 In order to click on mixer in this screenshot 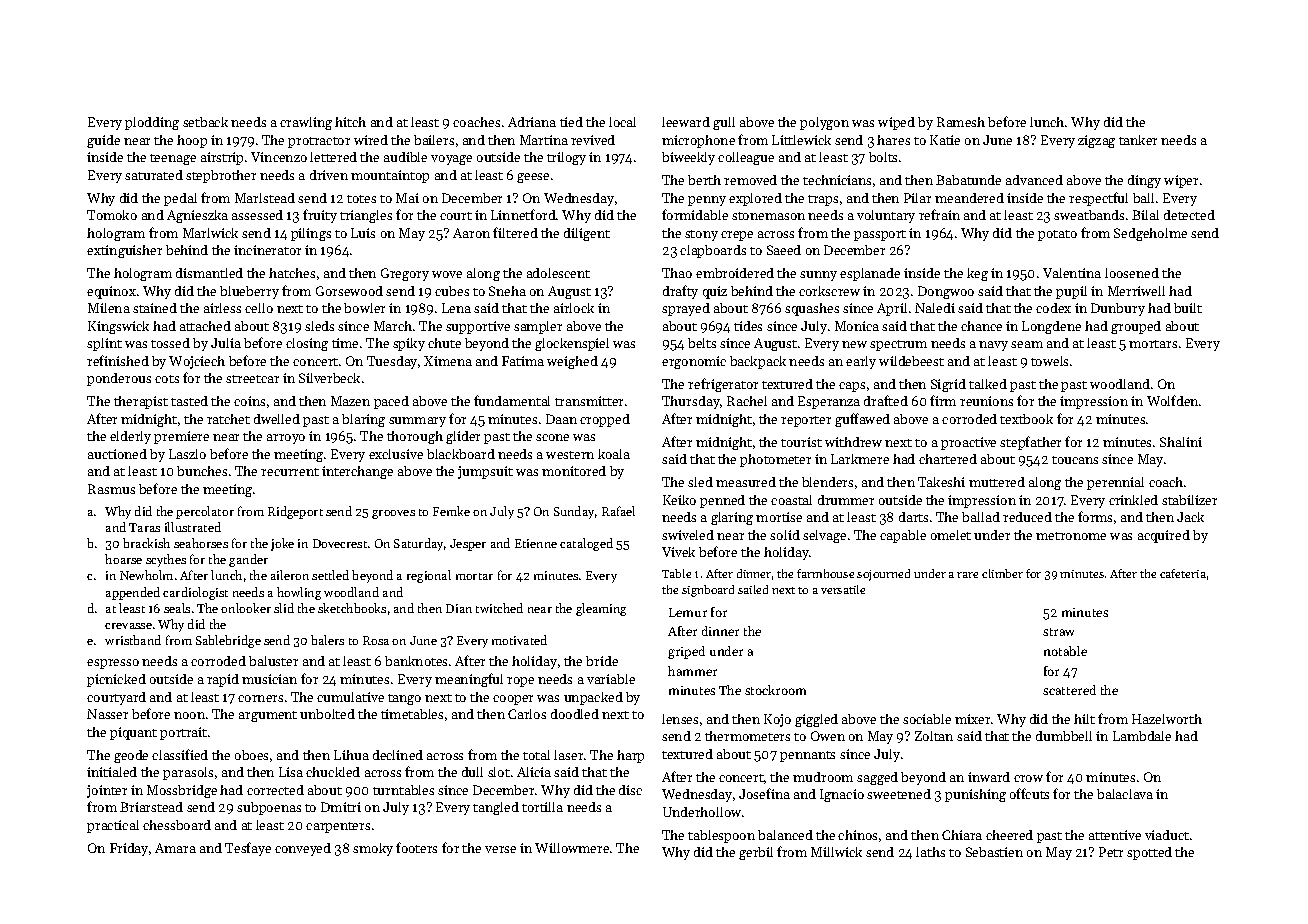, I will do `click(972, 719)`.
